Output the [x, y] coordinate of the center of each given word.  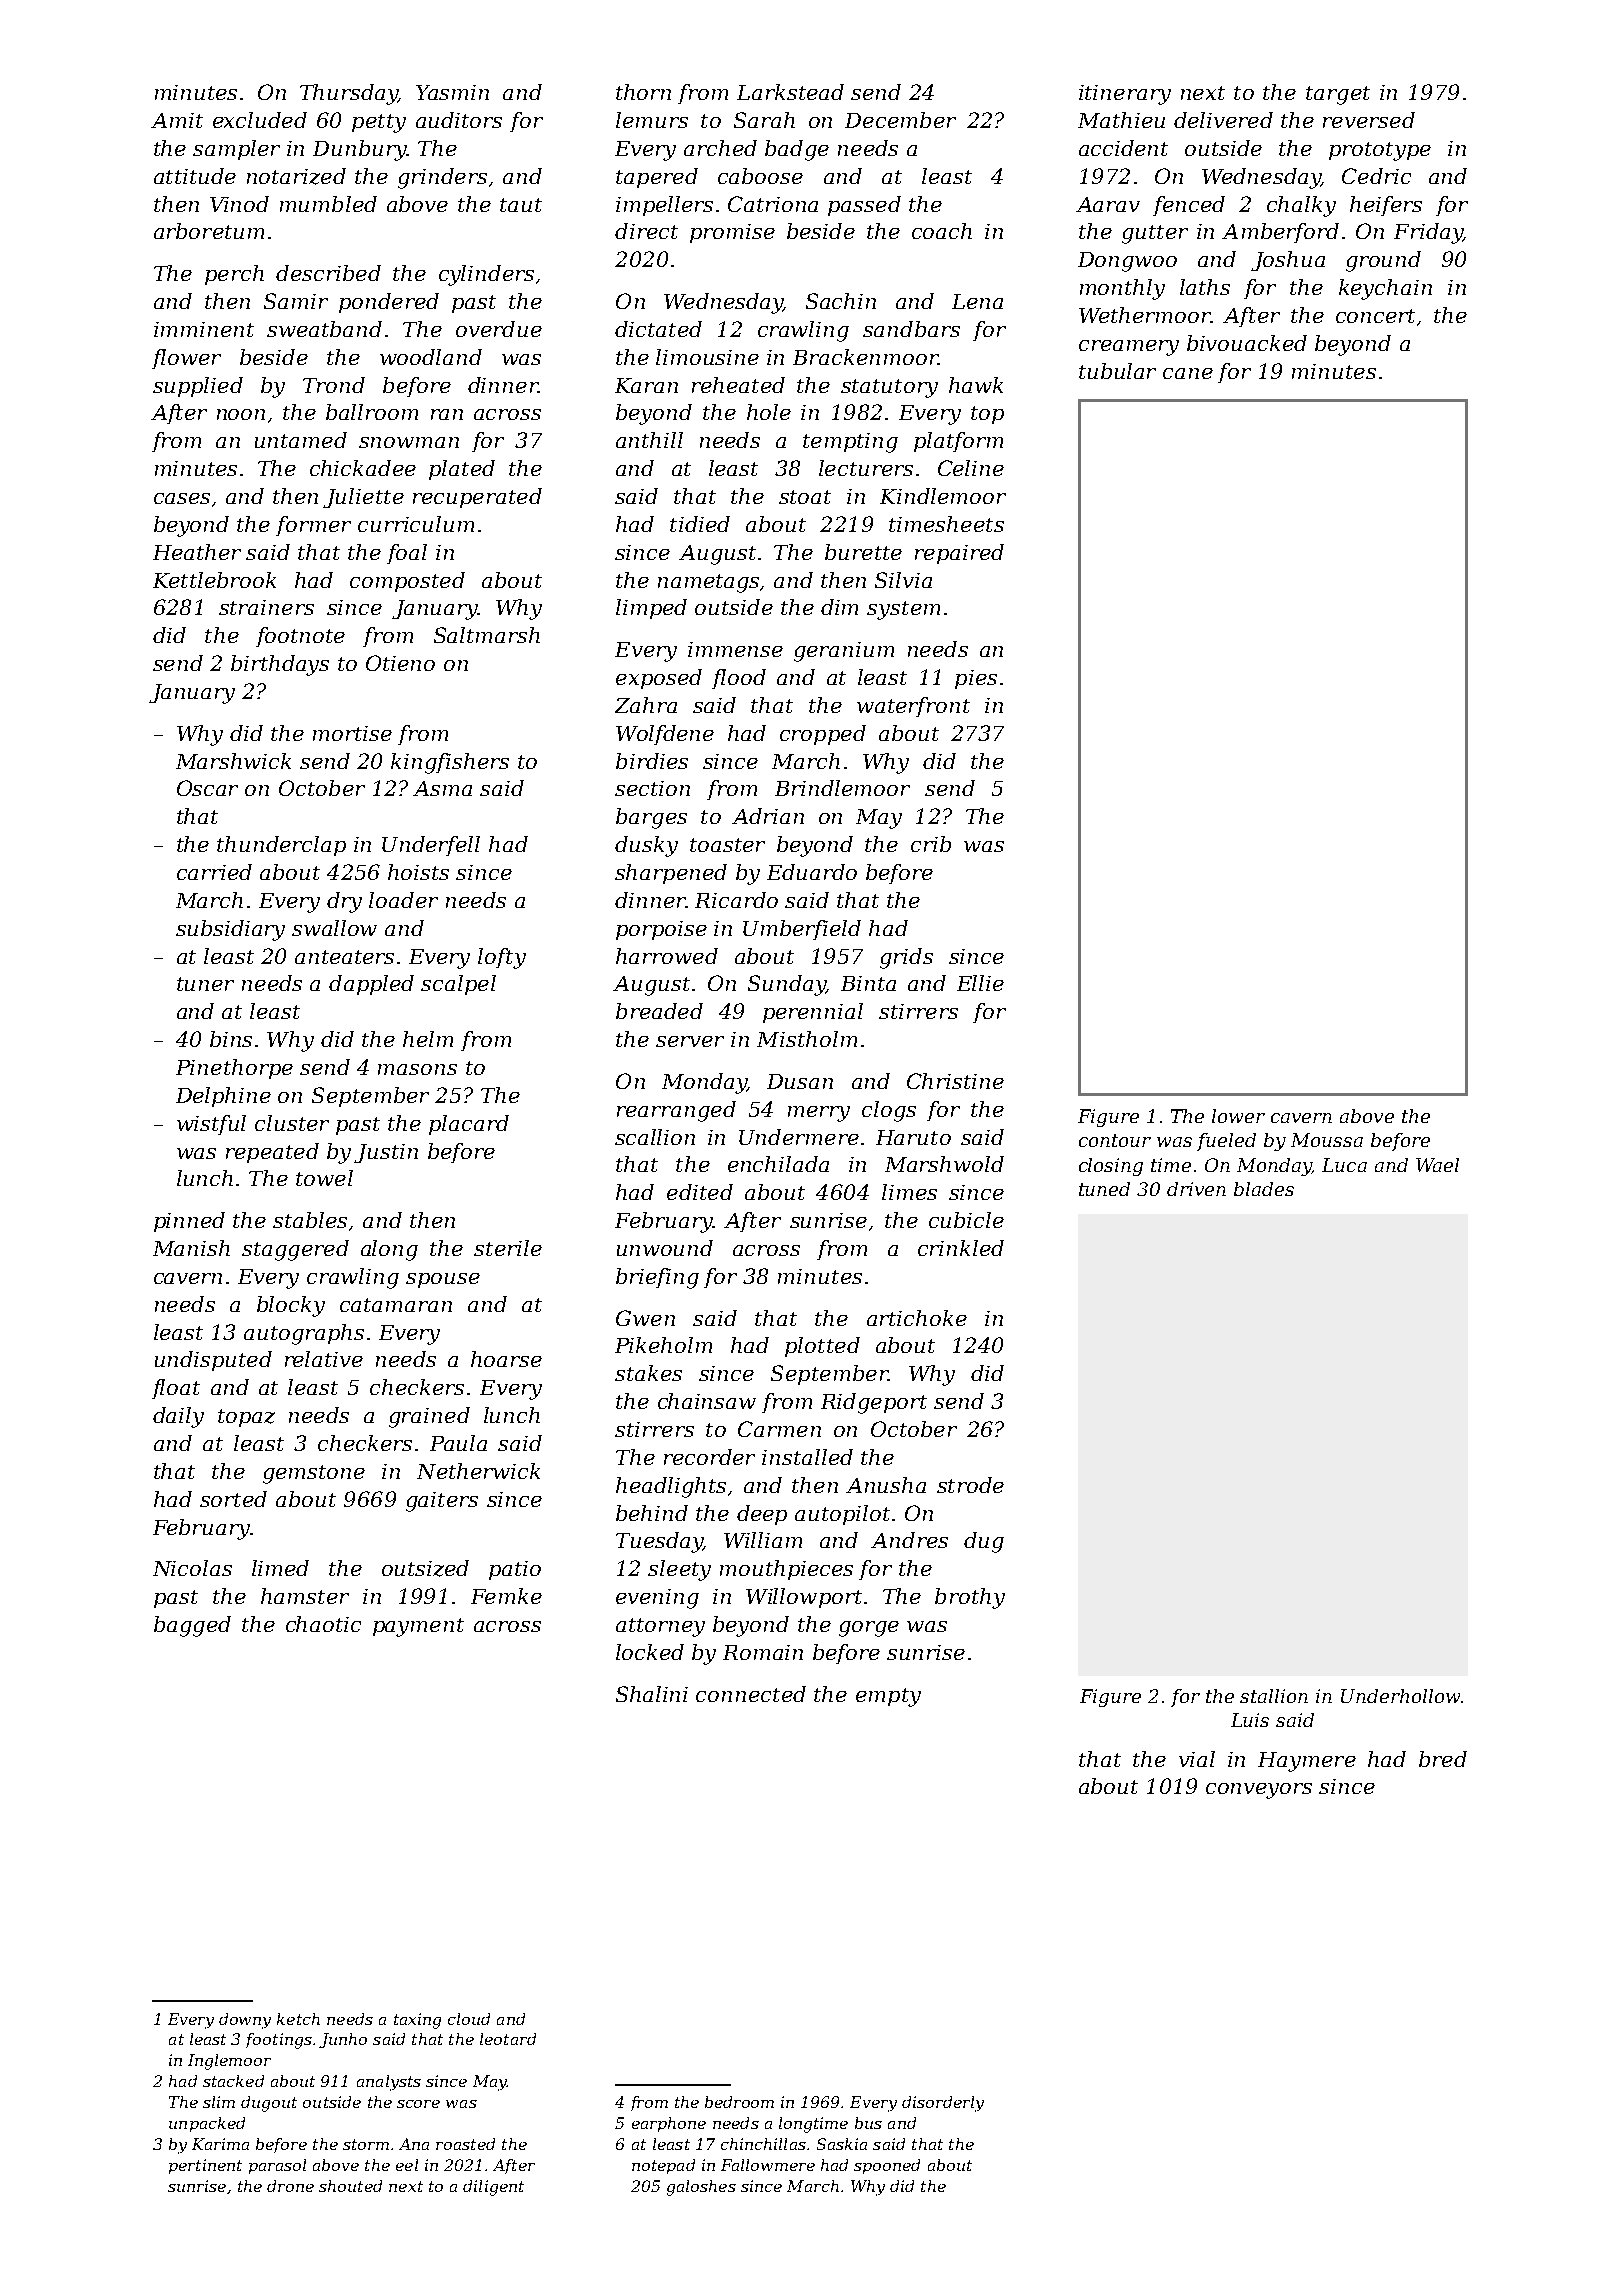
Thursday [349, 94]
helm [428, 1039]
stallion [1274, 1696]
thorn [643, 92]
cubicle [966, 1220]
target [1338, 95]
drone [290, 2186]
